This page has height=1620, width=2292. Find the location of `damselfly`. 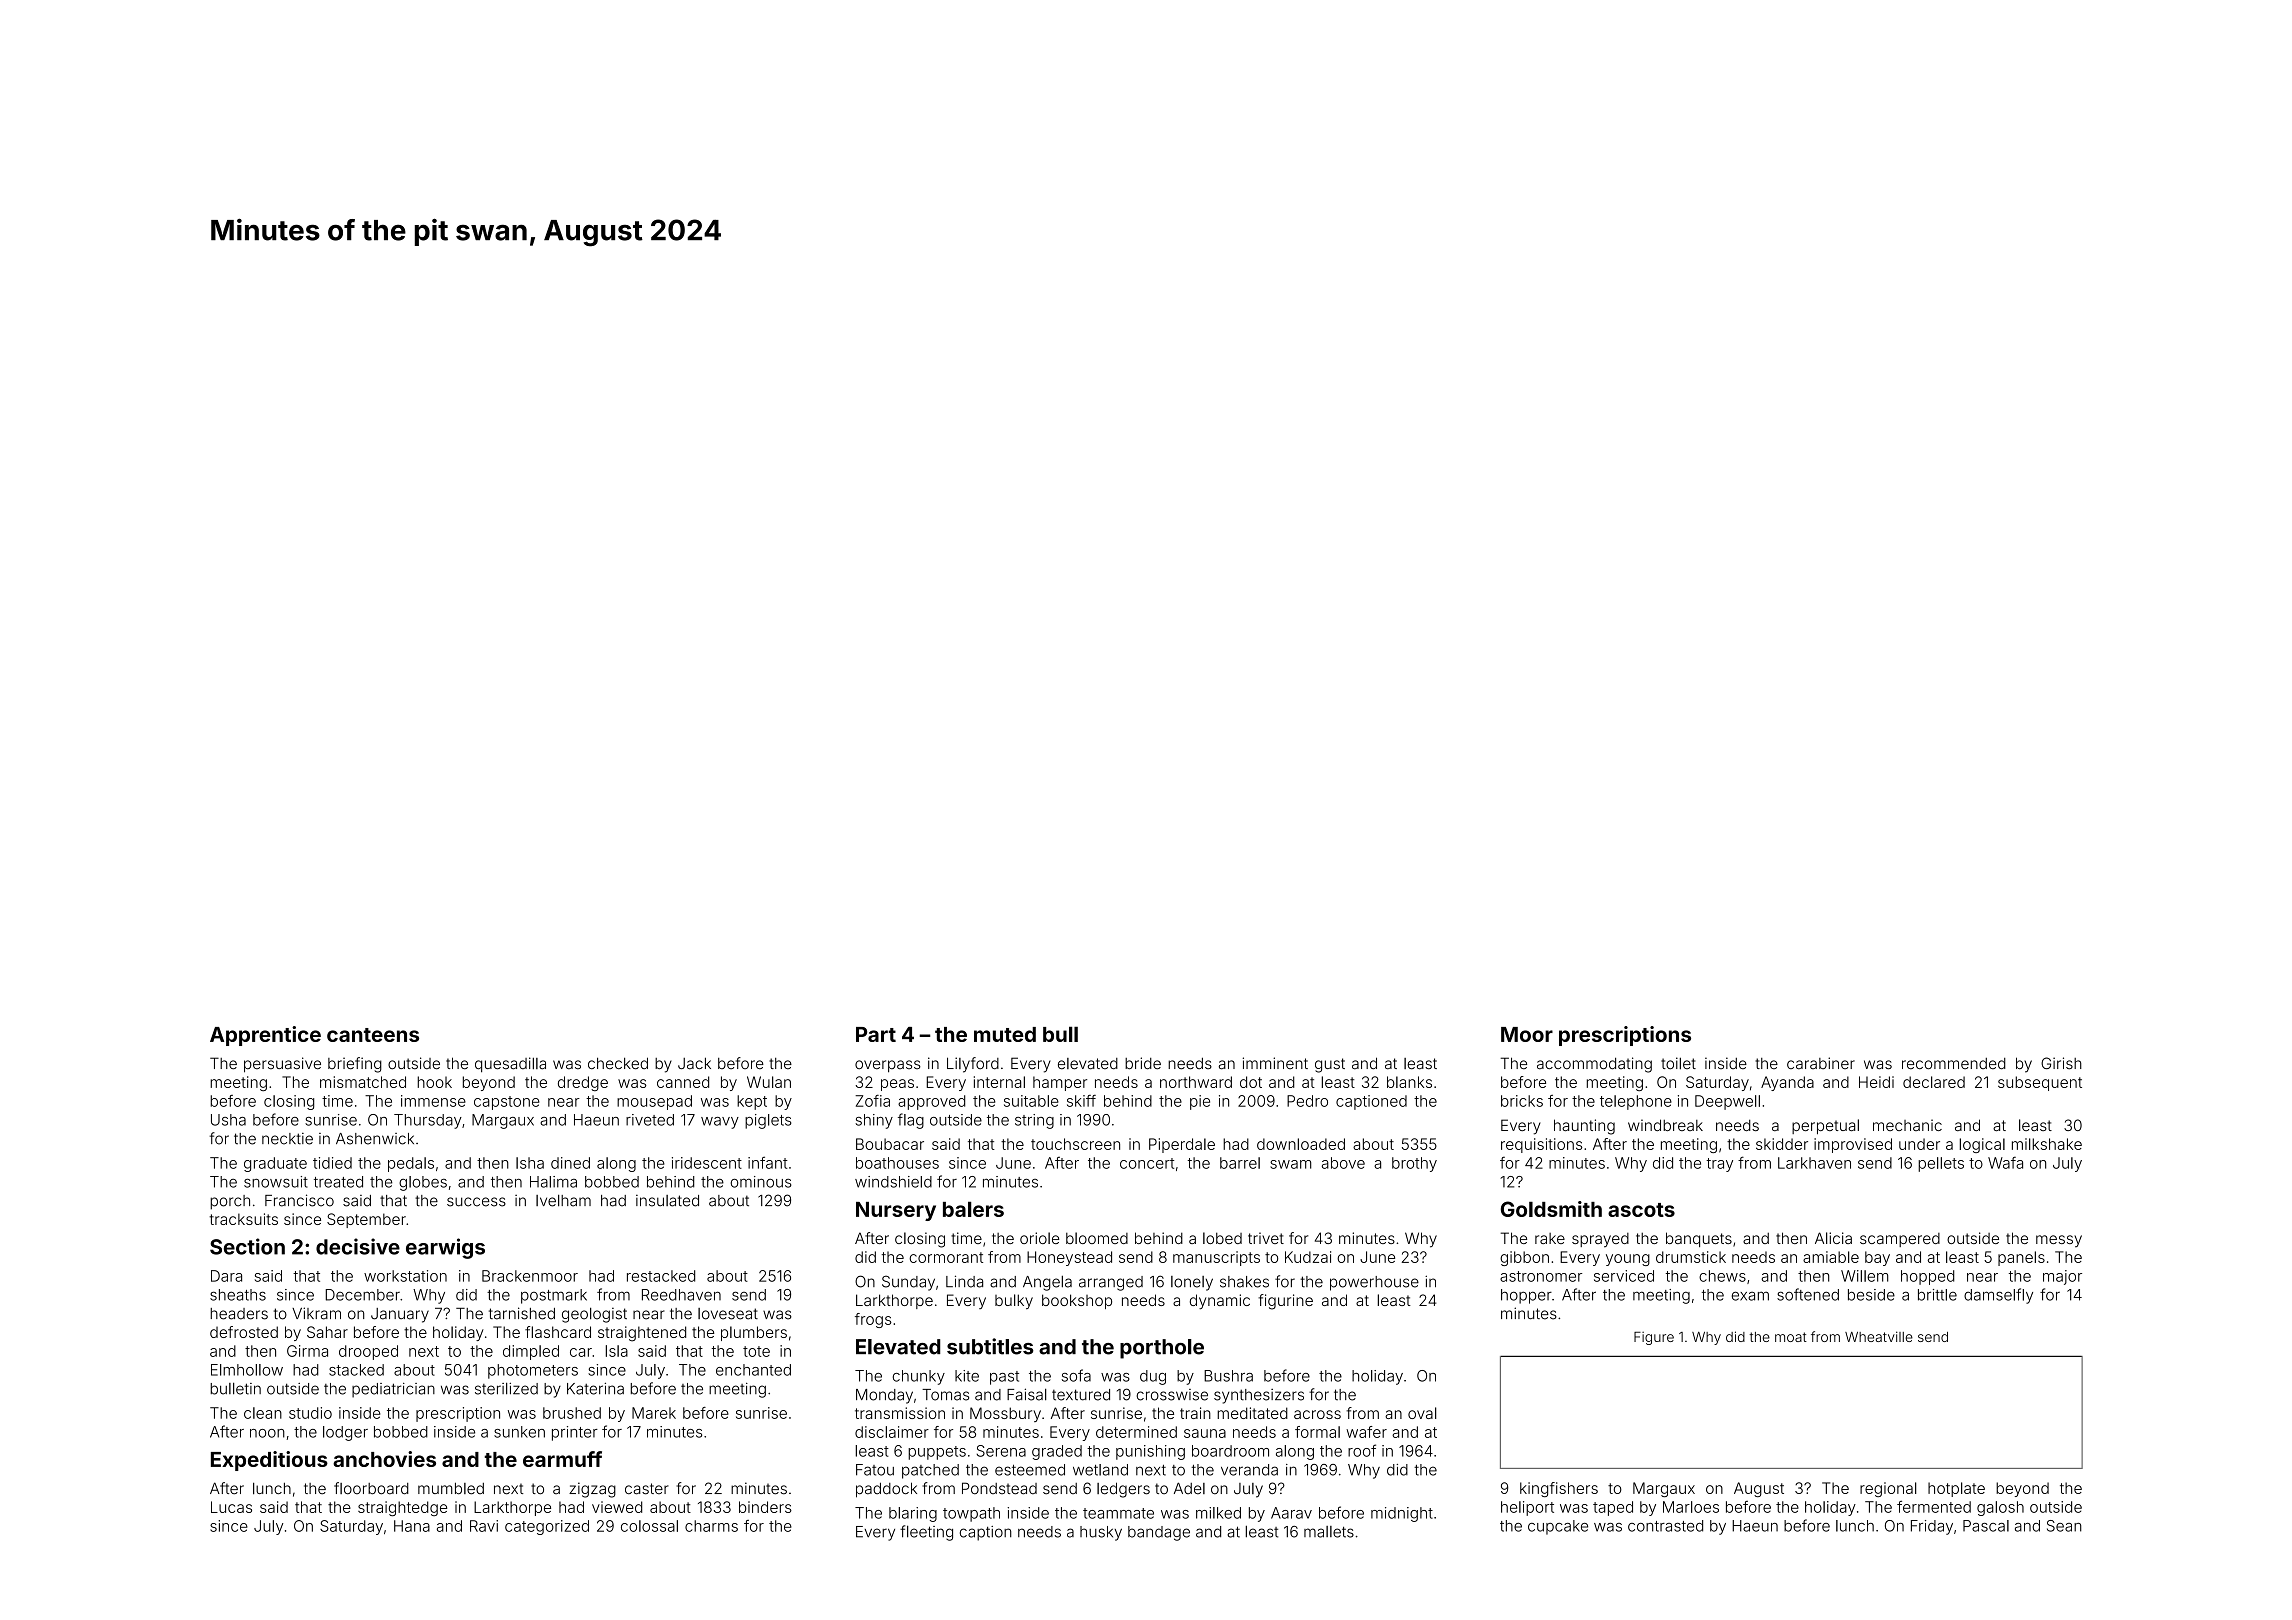

damselfly is located at coordinates (1998, 1296).
